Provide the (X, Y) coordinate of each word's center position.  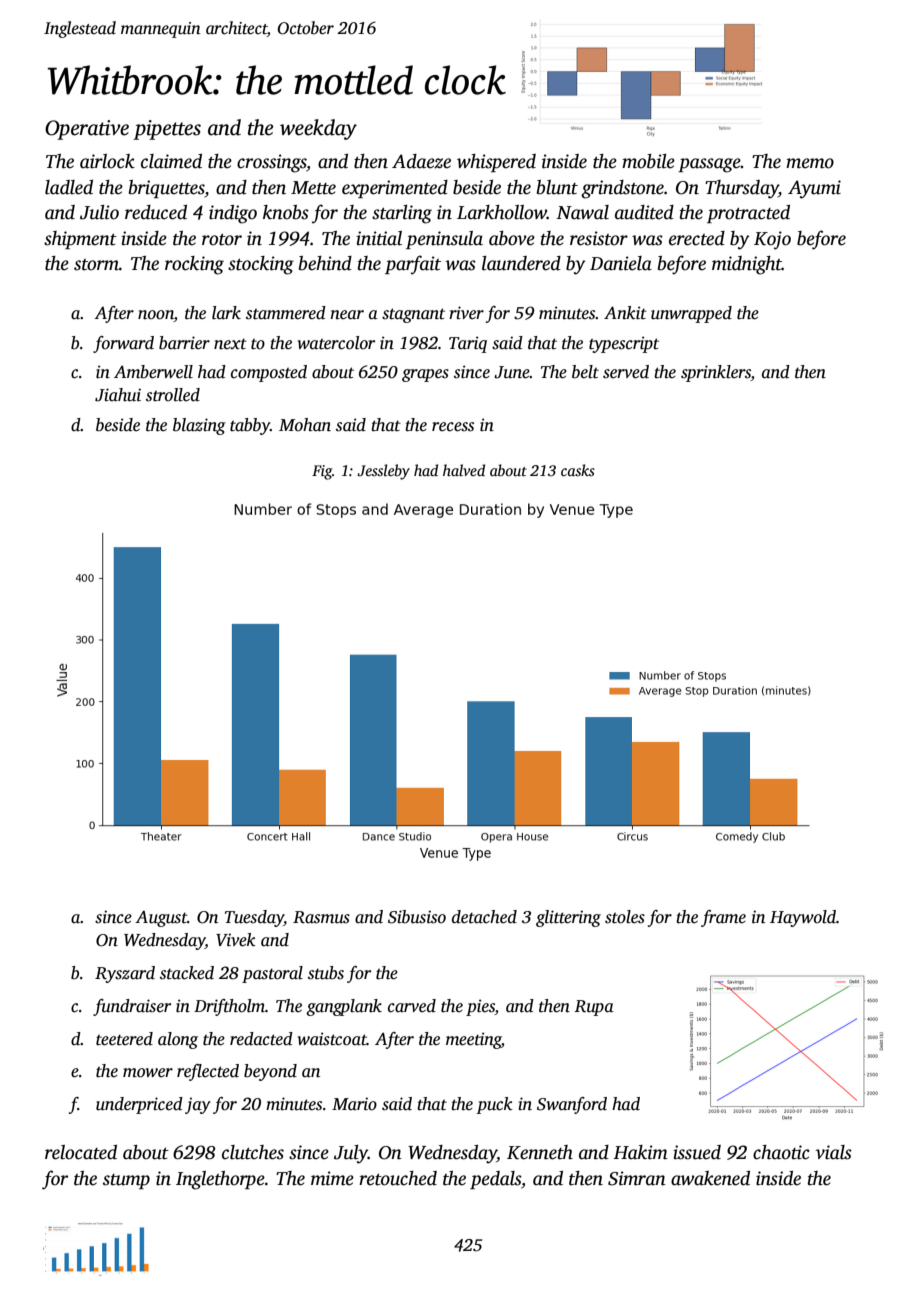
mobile (648, 161)
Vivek (236, 940)
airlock (107, 161)
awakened (710, 1178)
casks (578, 470)
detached (484, 917)
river (466, 312)
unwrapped (691, 314)
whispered (496, 163)
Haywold (803, 918)
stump (126, 1181)
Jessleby (383, 472)
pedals (495, 1180)
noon (156, 316)
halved (464, 470)
